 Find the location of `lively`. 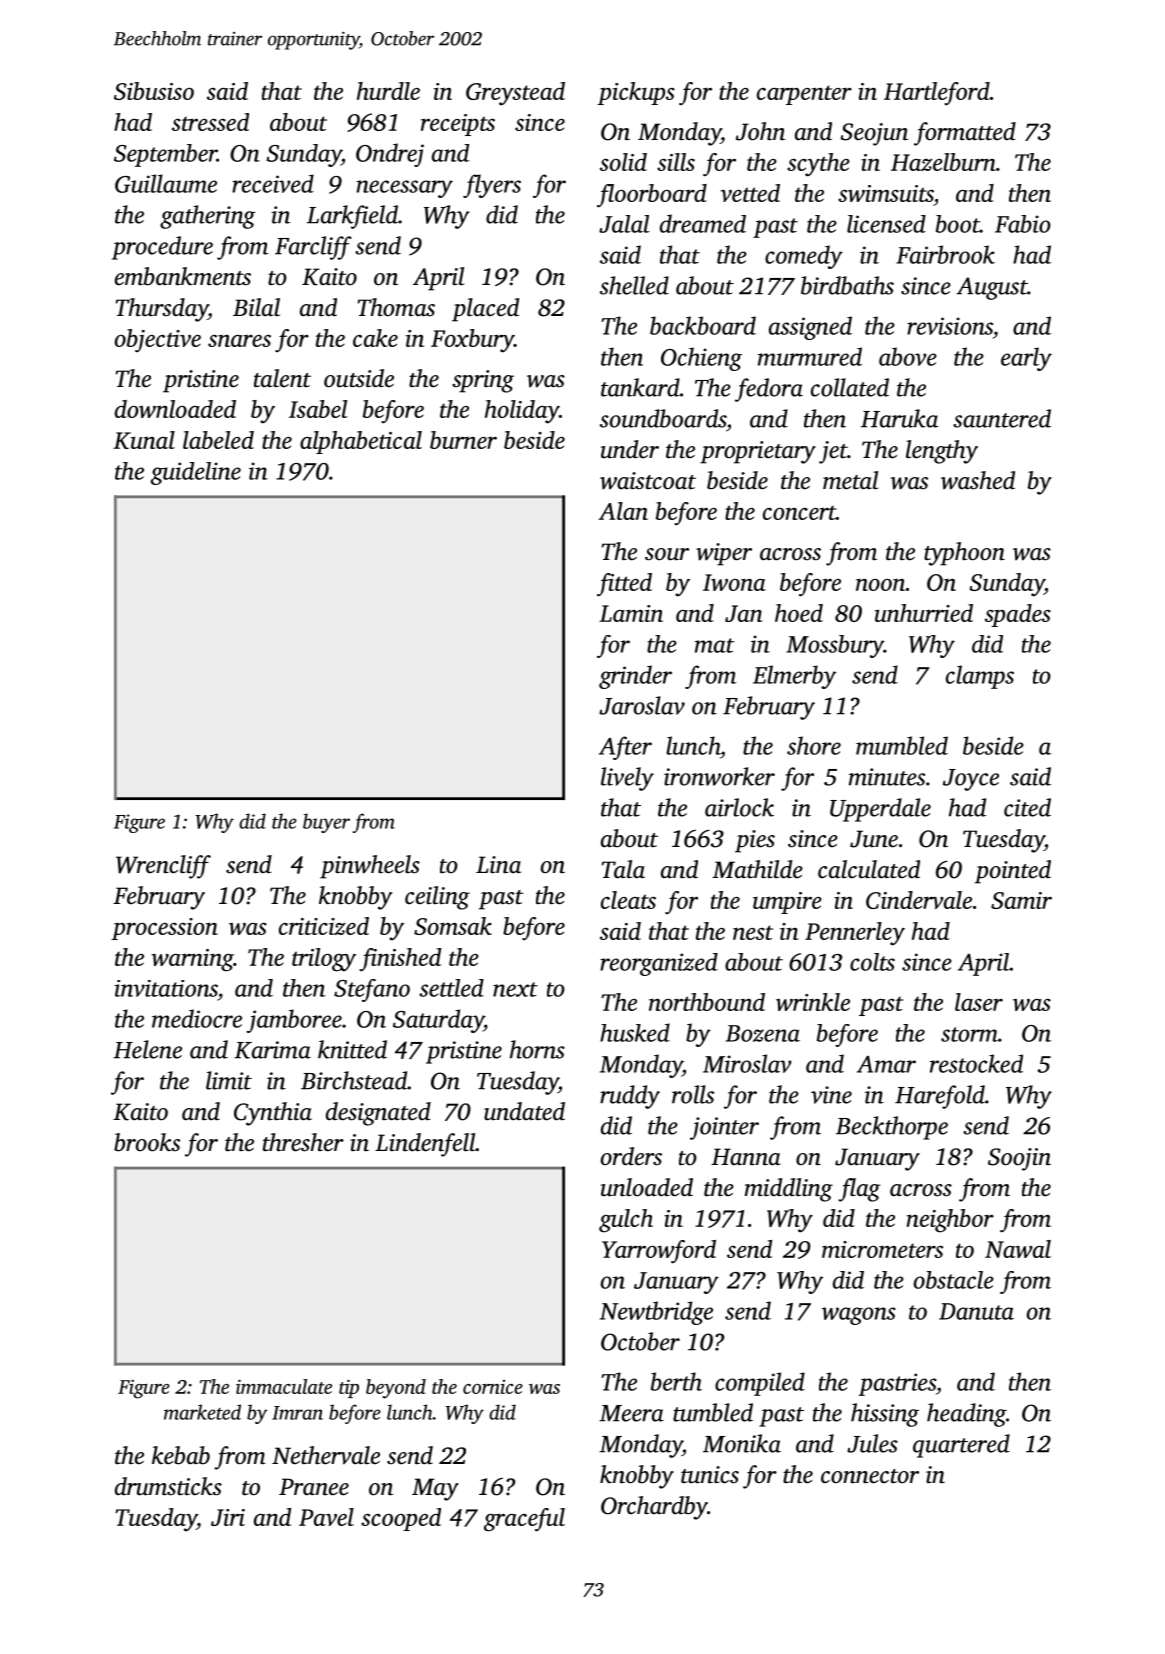

lively is located at coordinates (627, 779).
